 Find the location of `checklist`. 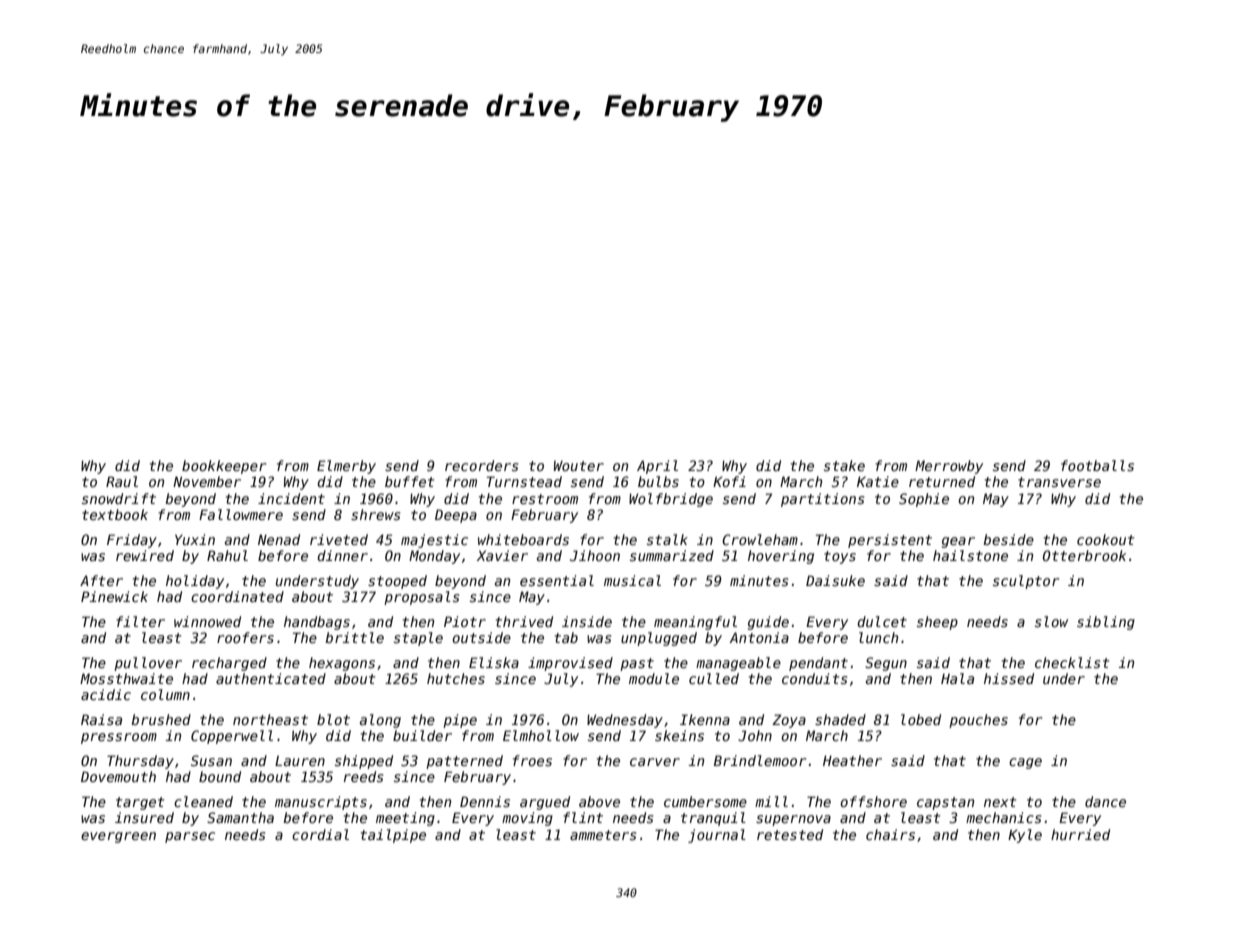

checklist is located at coordinates (1072, 662).
